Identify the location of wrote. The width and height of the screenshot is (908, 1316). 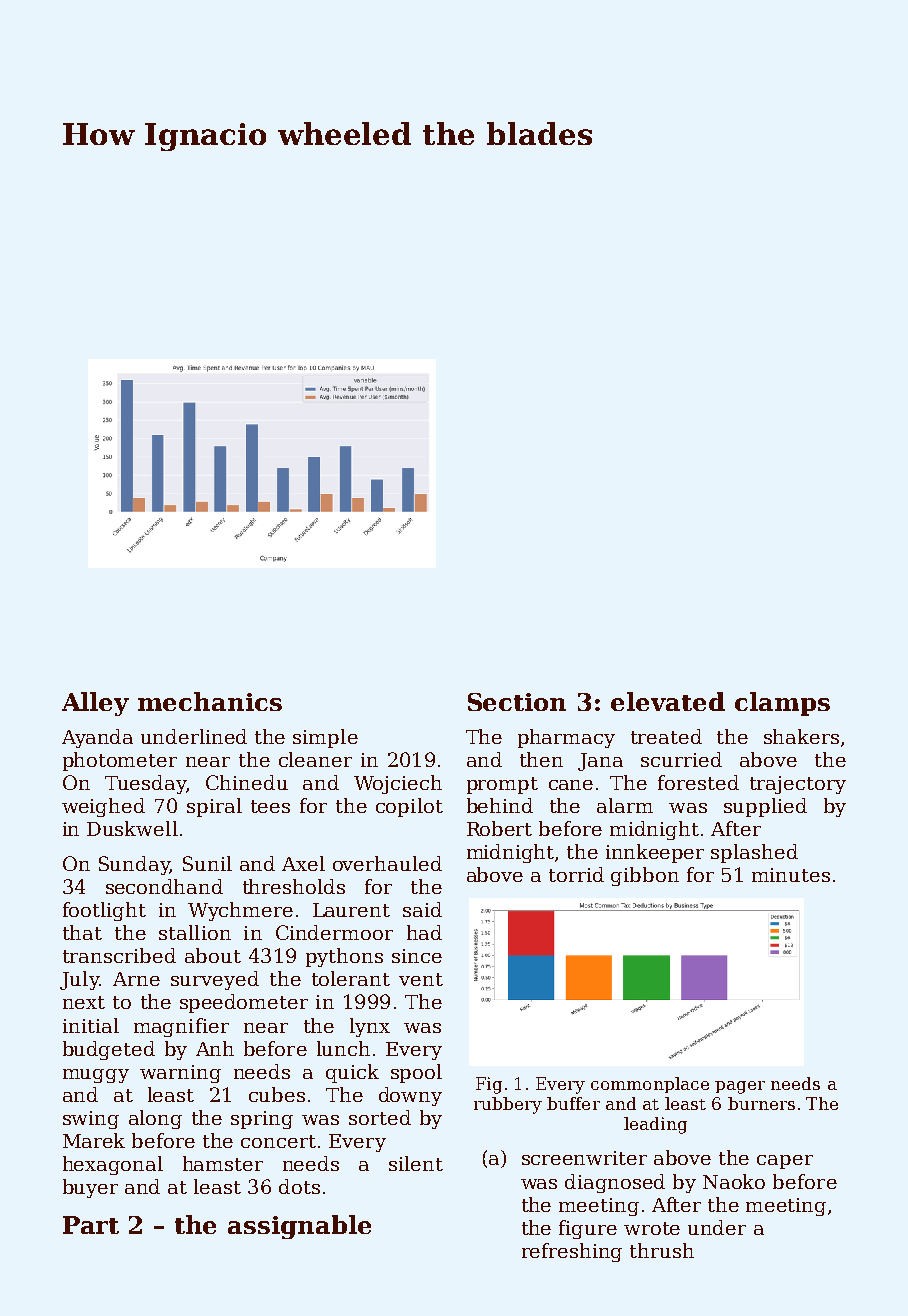
(652, 1228).
